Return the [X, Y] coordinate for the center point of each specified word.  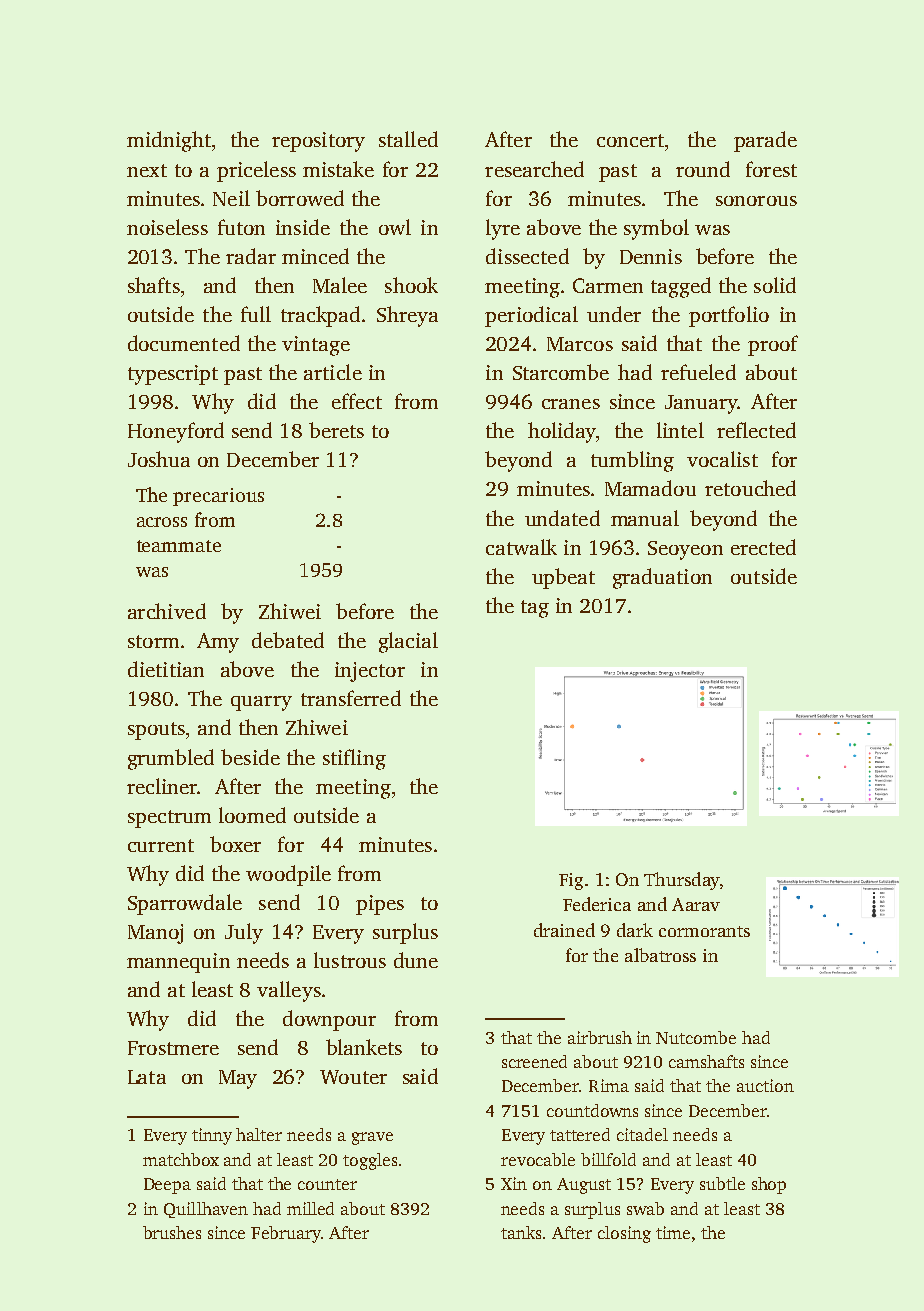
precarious [218, 497]
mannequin [178, 963]
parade [765, 141]
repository [318, 142]
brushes [172, 1232]
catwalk [521, 547]
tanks [521, 1232]
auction [765, 1085]
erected [763, 547]
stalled [408, 139]
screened [534, 1061]
